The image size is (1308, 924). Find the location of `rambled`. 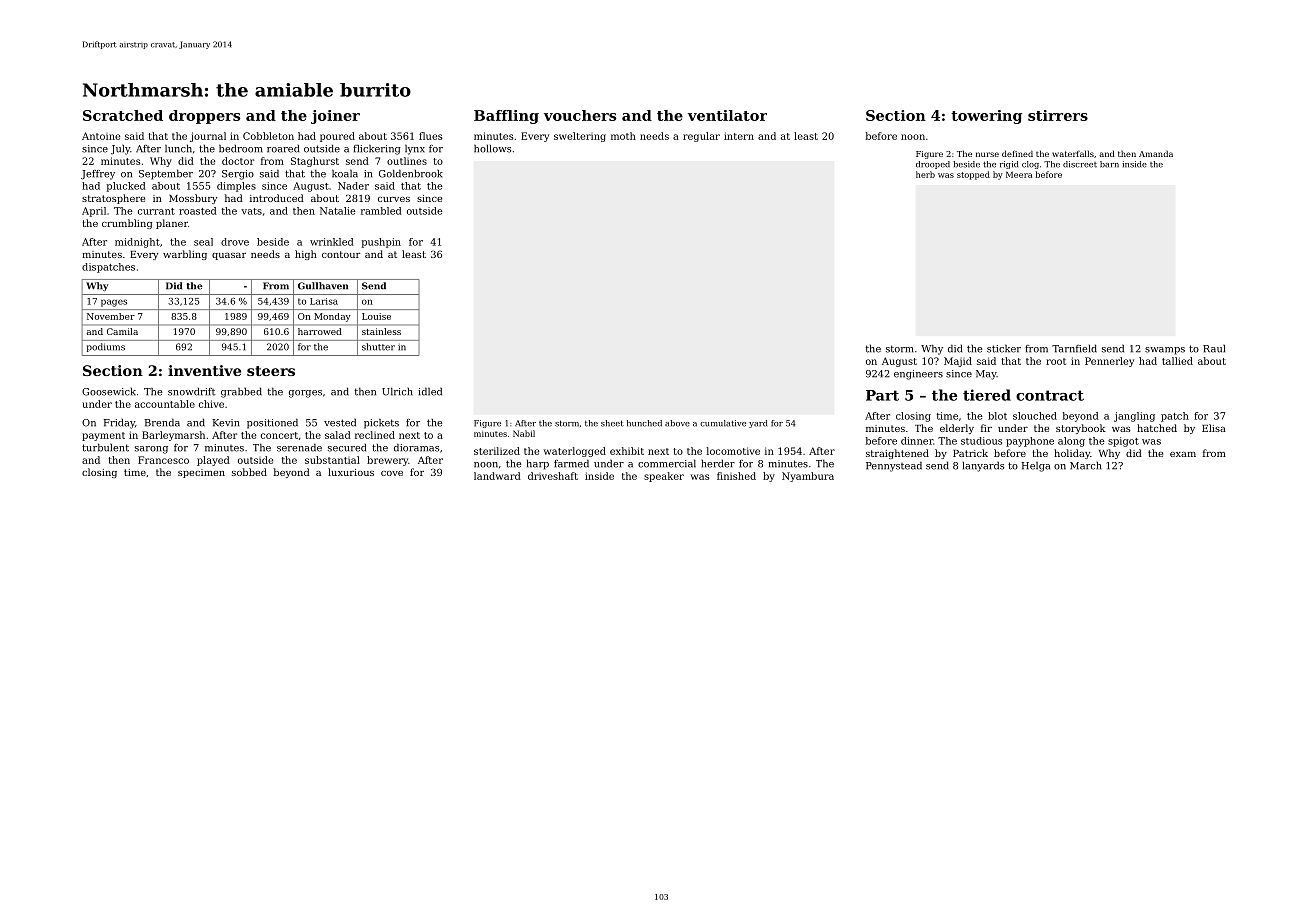

rambled is located at coordinates (381, 211).
